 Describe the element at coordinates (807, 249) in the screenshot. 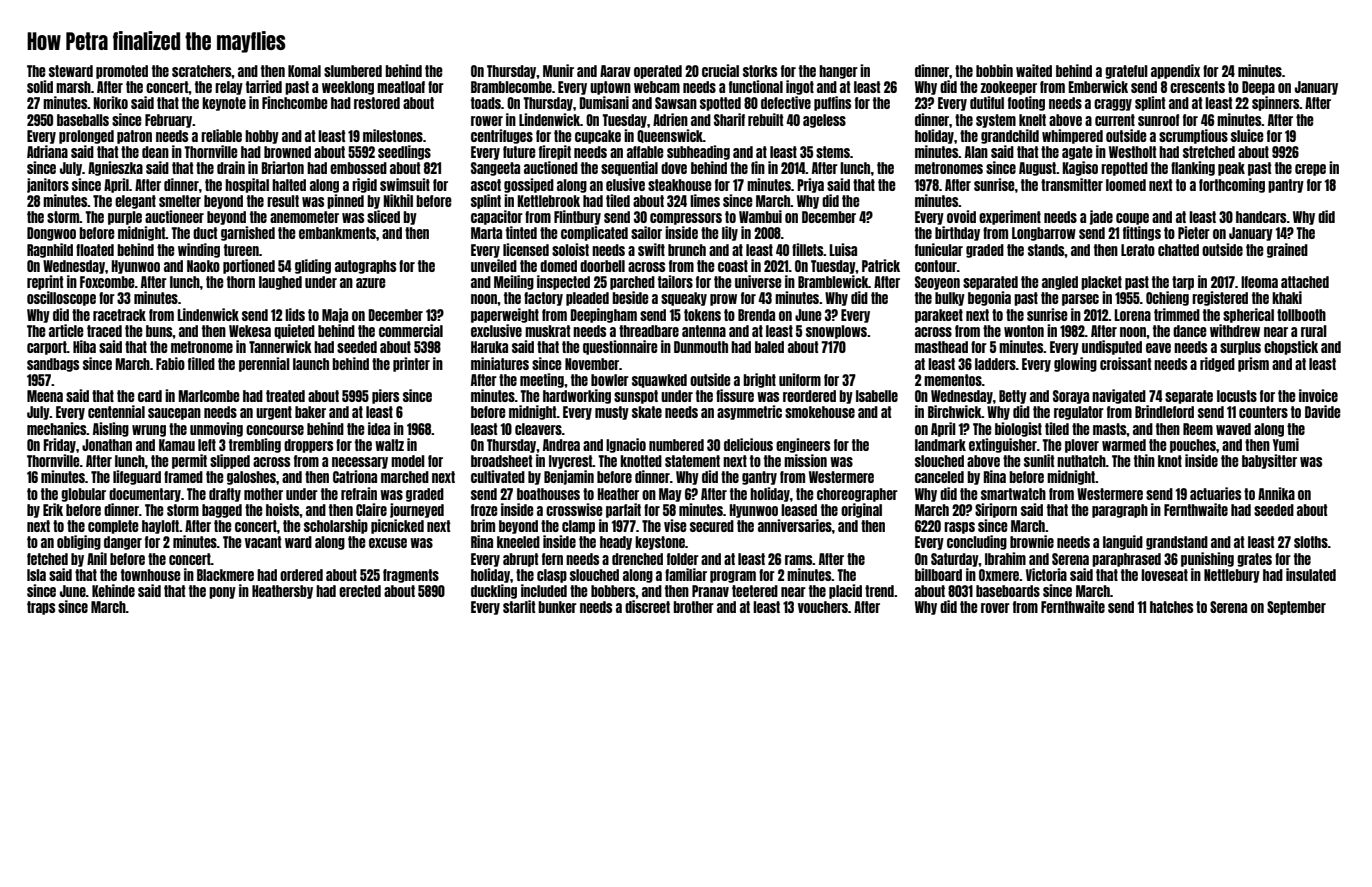

I see `fillets` at that location.
